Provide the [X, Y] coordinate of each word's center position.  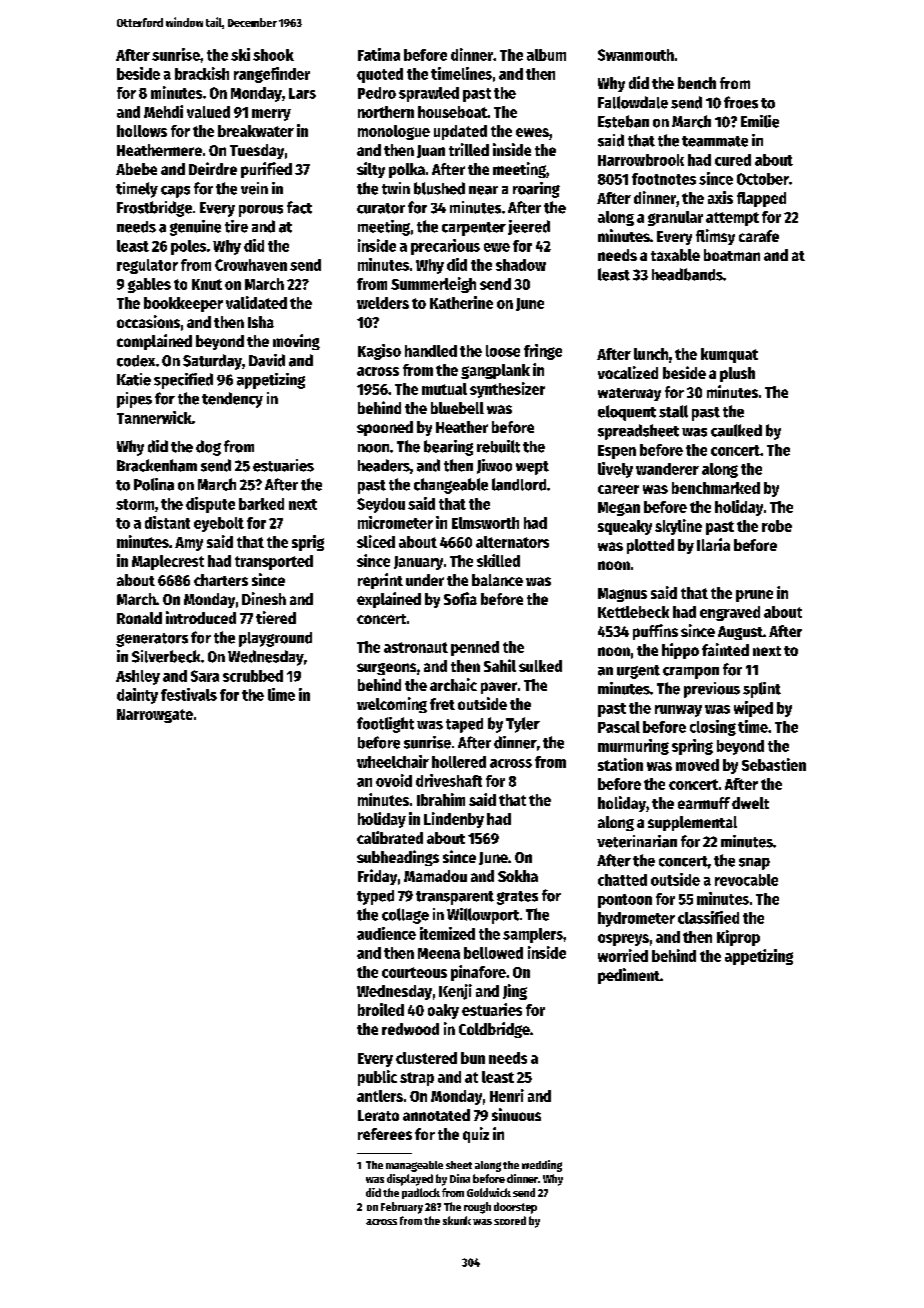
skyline [678, 527]
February [402, 1208]
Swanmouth [636, 55]
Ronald [139, 618]
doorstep [515, 1208]
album [546, 55]
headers [384, 465]
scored [510, 1220]
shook [273, 55]
